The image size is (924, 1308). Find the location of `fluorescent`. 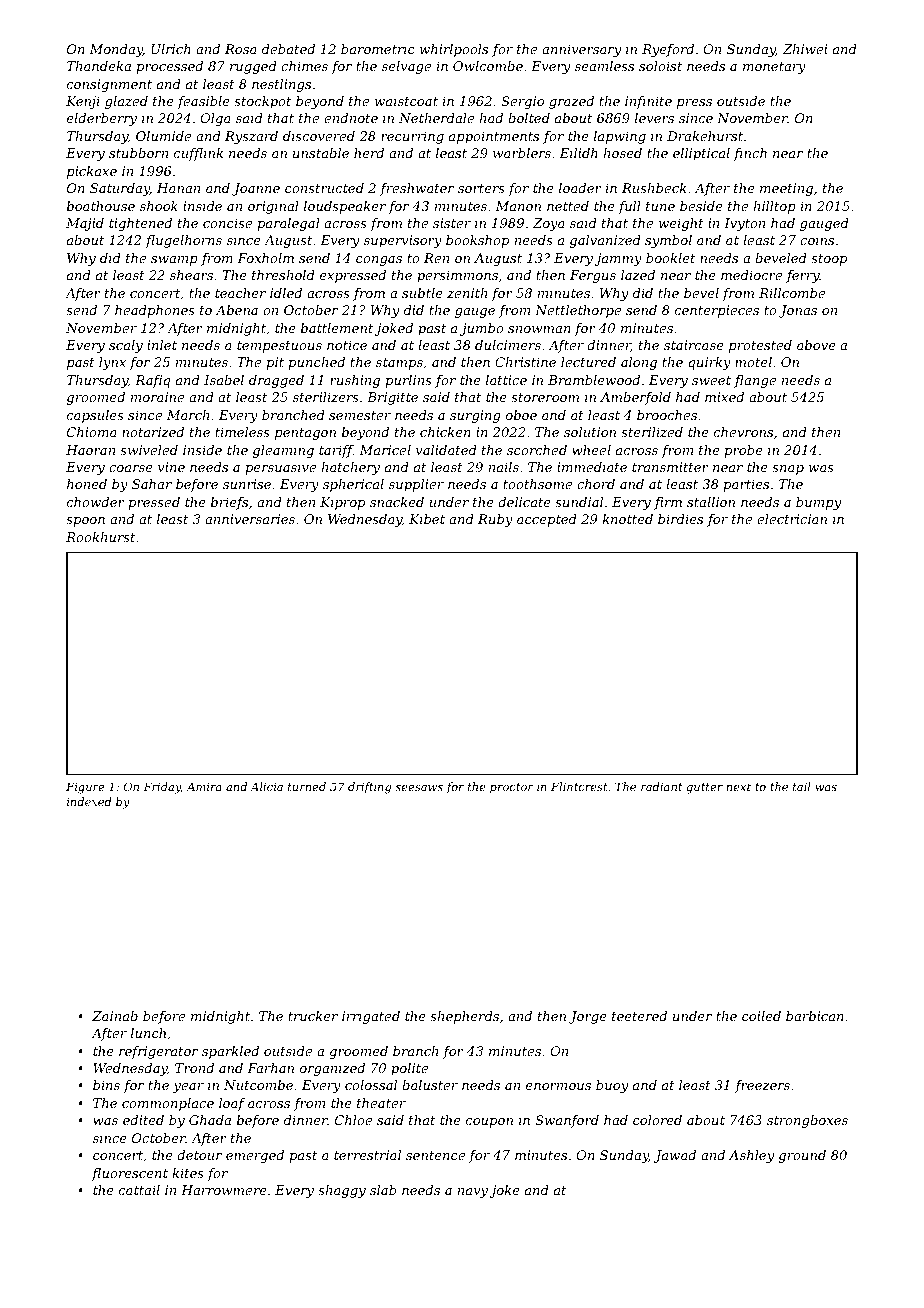

fluorescent is located at coordinates (130, 1174).
